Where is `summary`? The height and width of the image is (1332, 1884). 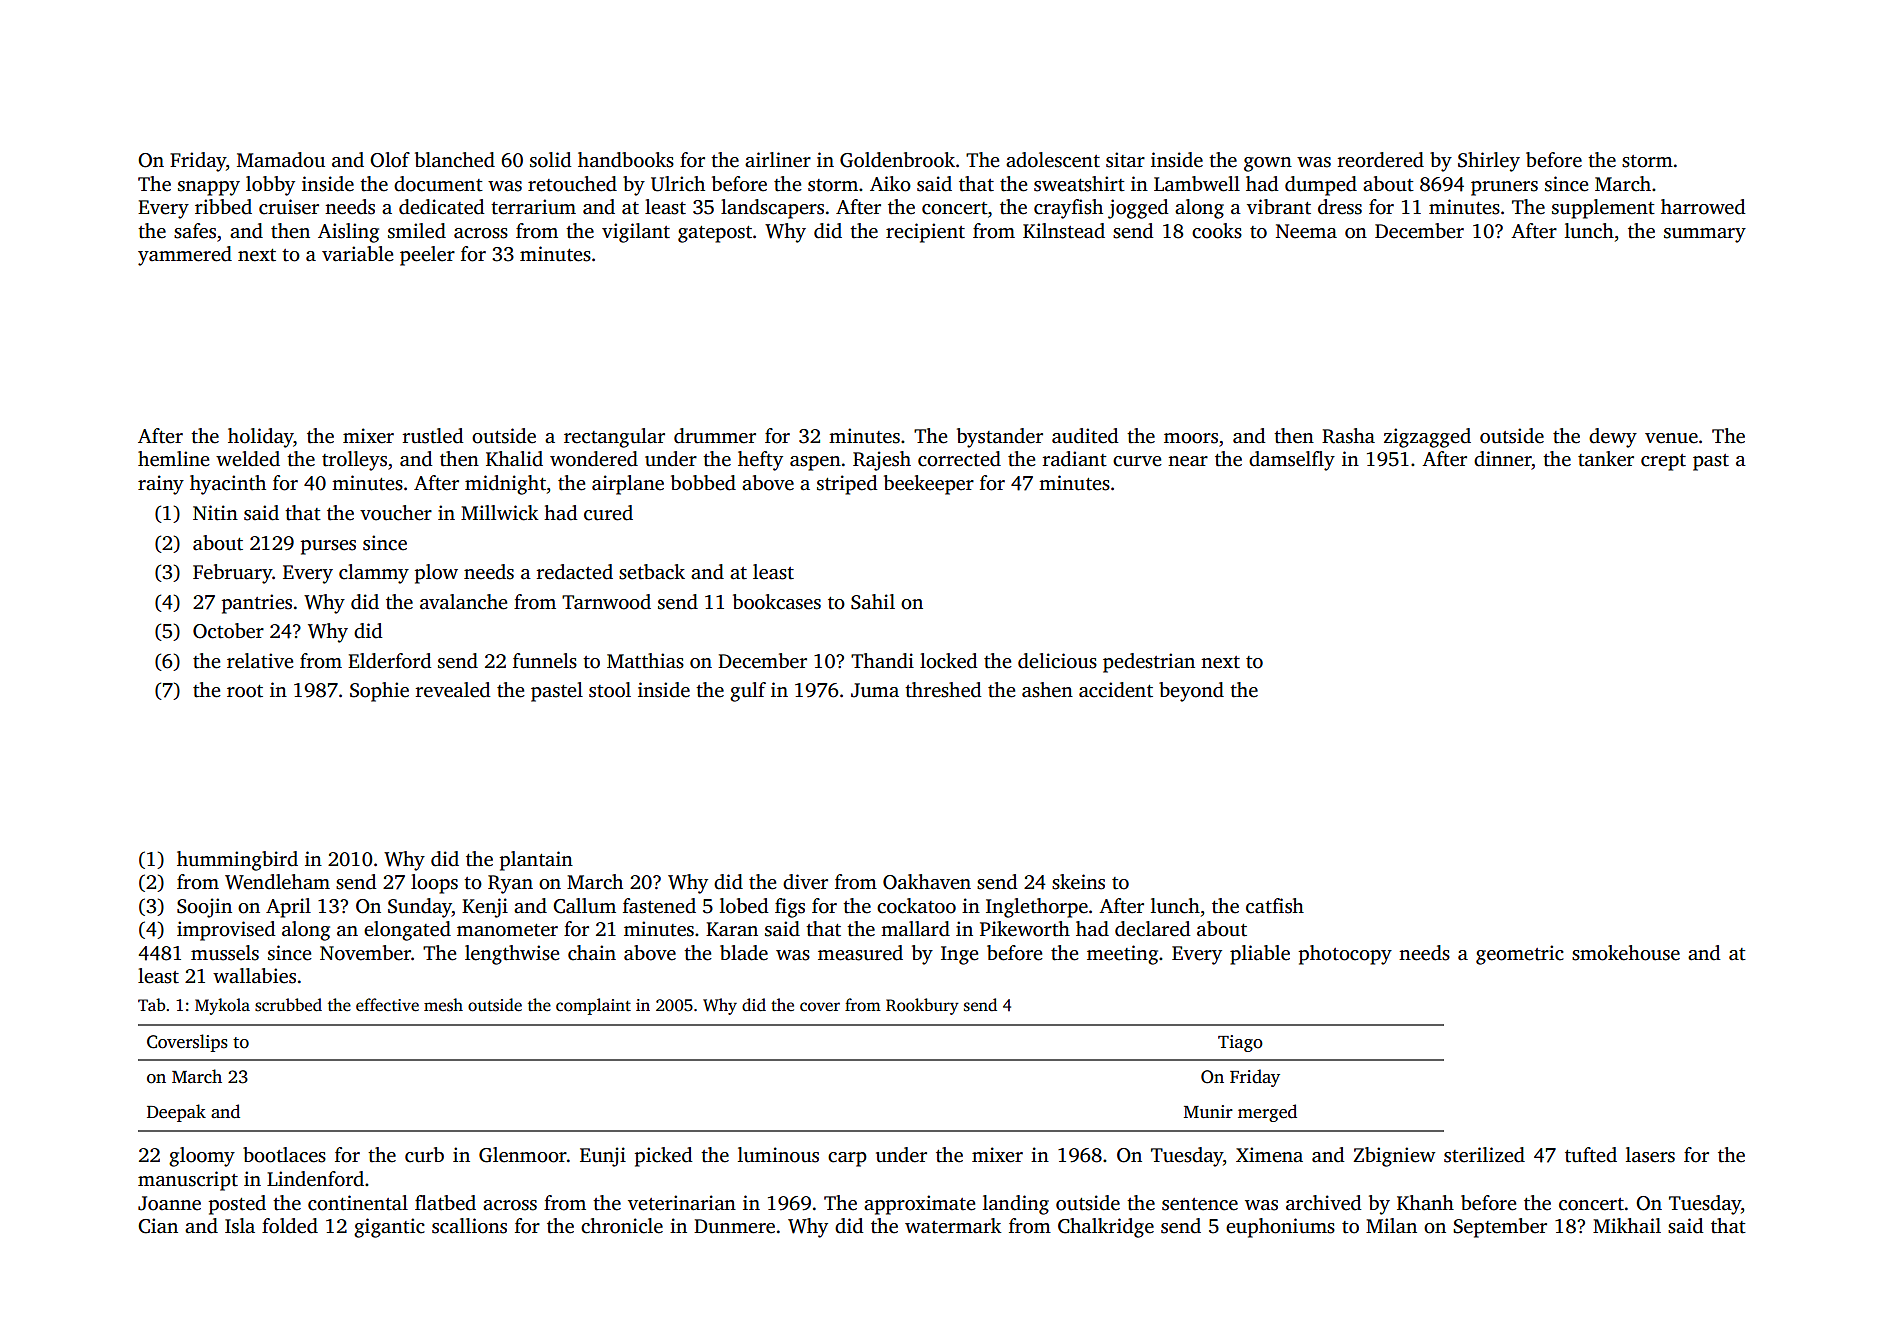
summary is located at coordinates (1705, 235).
